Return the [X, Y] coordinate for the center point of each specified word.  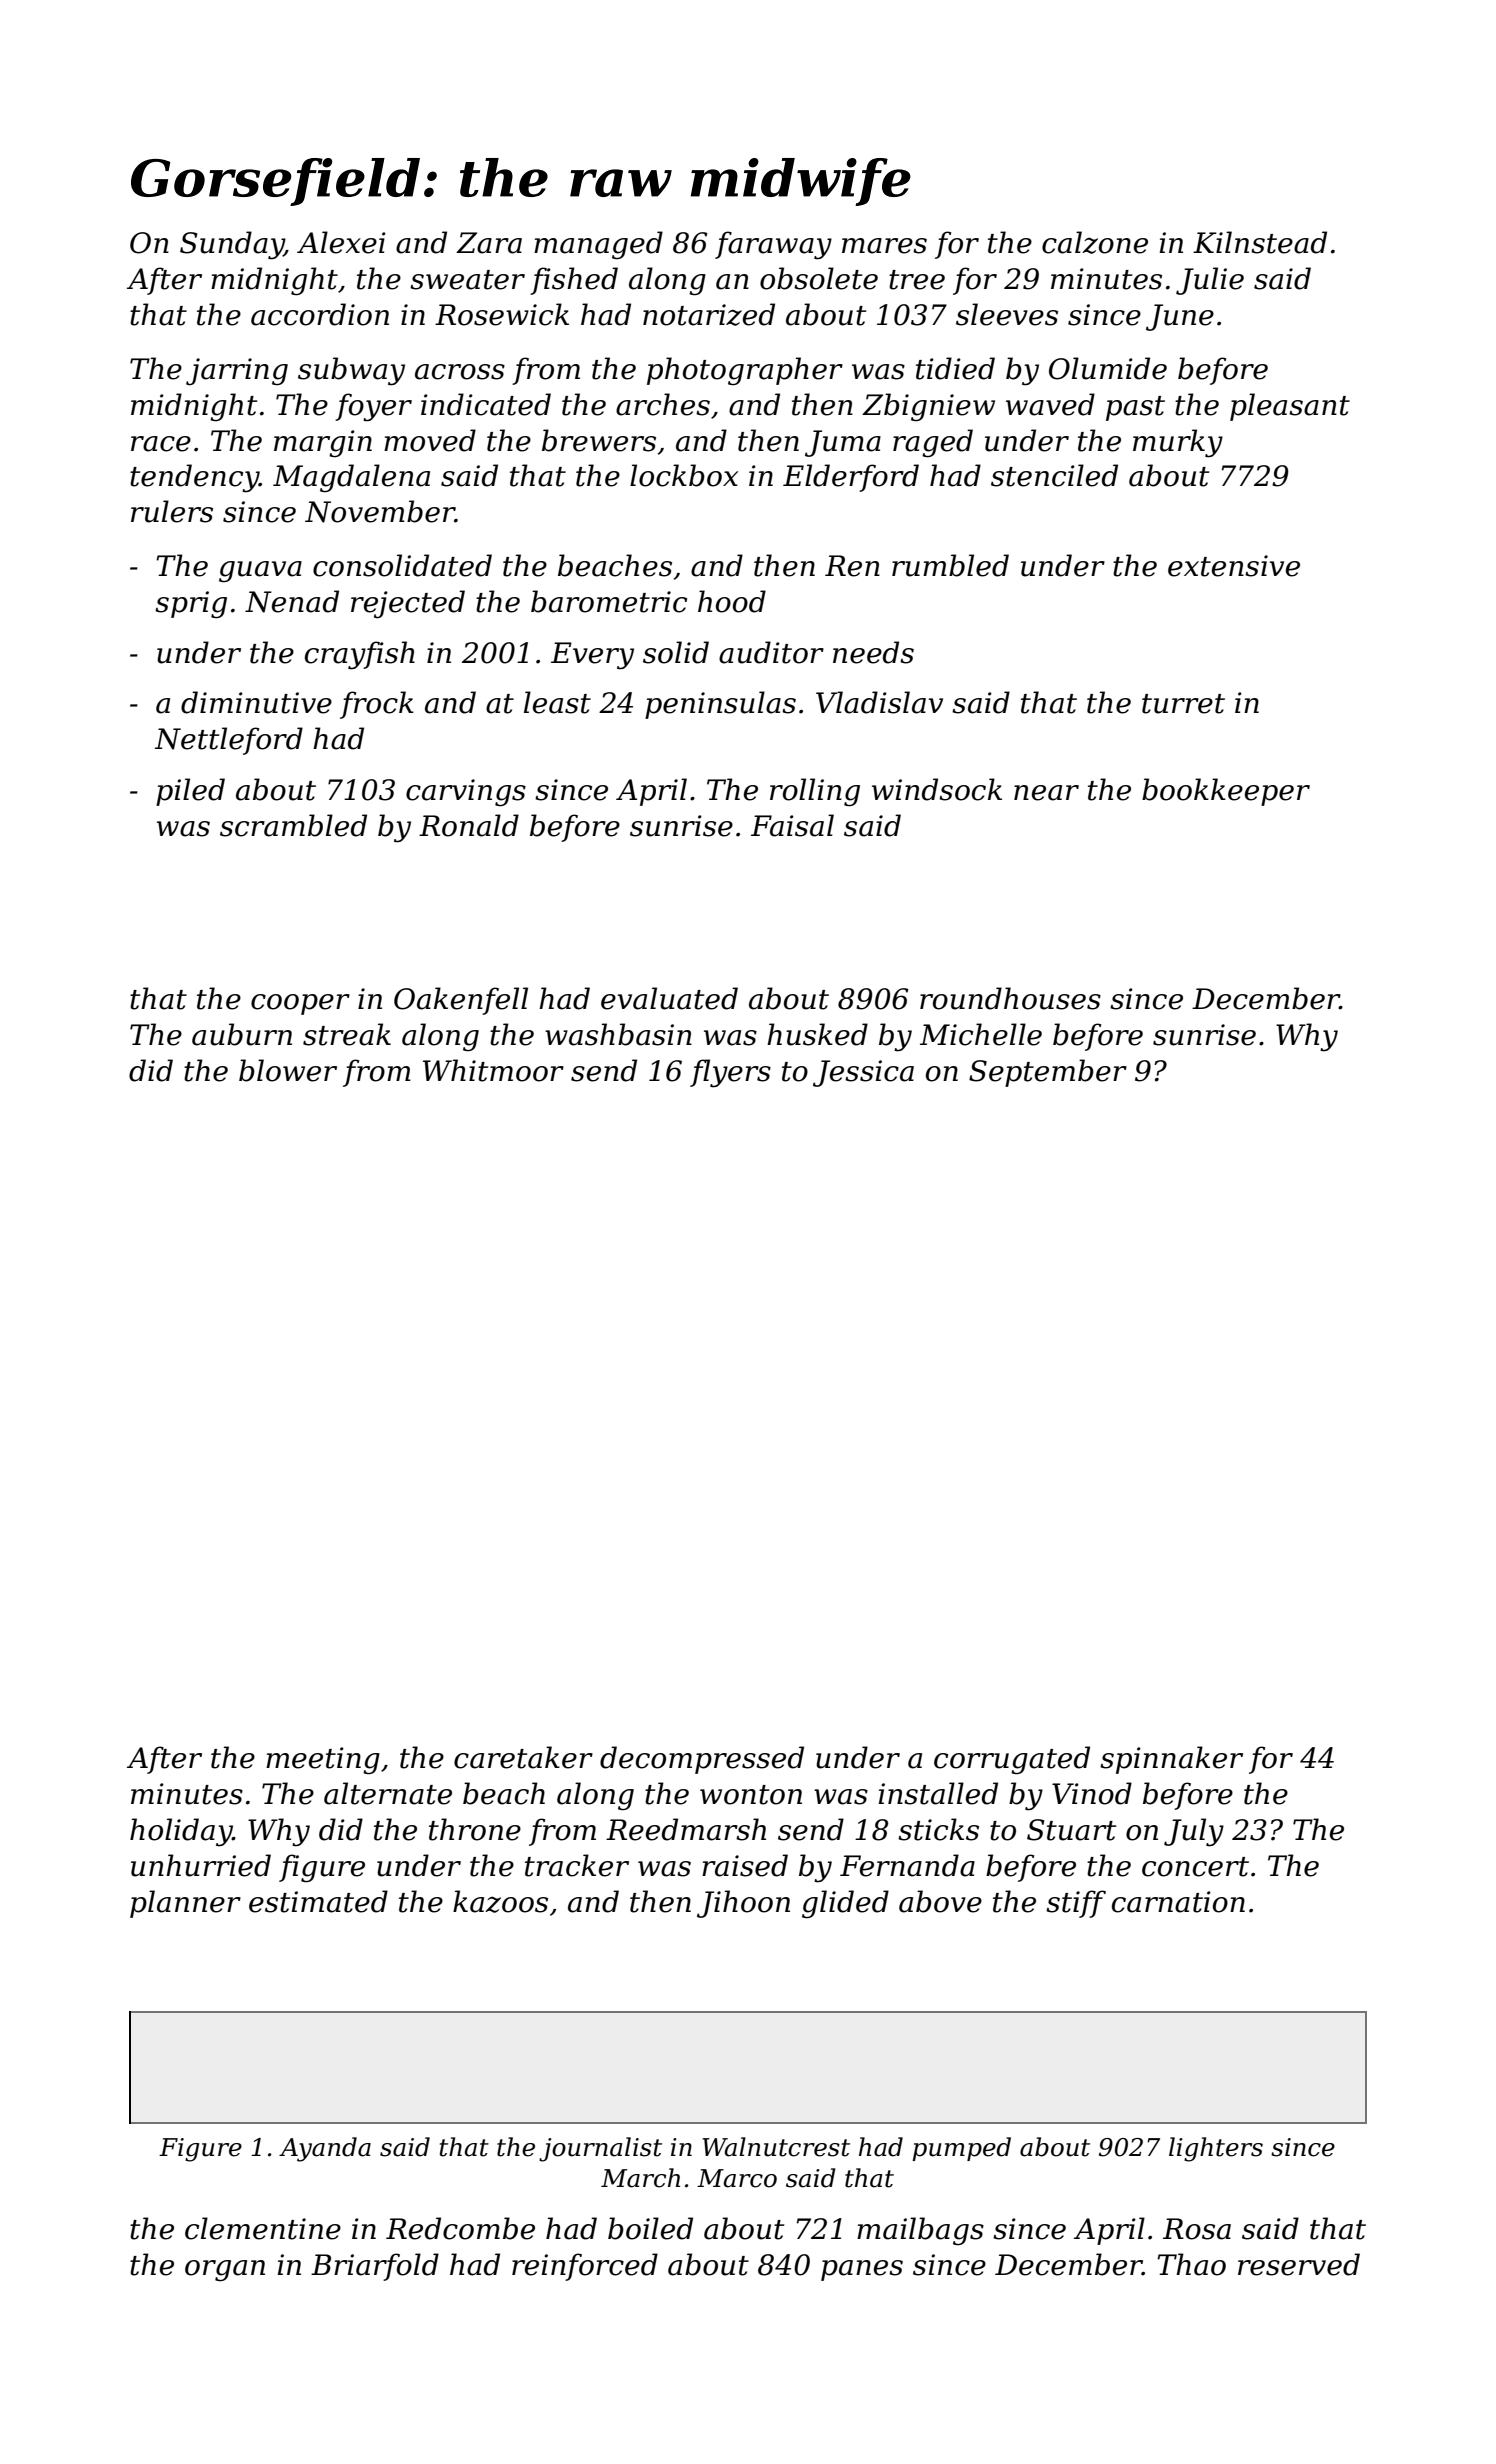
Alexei [341, 242]
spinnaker [1171, 1760]
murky [1178, 443]
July [1194, 1832]
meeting [323, 1761]
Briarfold [375, 2267]
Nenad [292, 601]
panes [862, 2270]
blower [288, 1070]
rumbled [950, 565]
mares [884, 246]
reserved [1299, 2264]
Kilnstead [1260, 242]
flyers [730, 1073]
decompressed [702, 1760]
